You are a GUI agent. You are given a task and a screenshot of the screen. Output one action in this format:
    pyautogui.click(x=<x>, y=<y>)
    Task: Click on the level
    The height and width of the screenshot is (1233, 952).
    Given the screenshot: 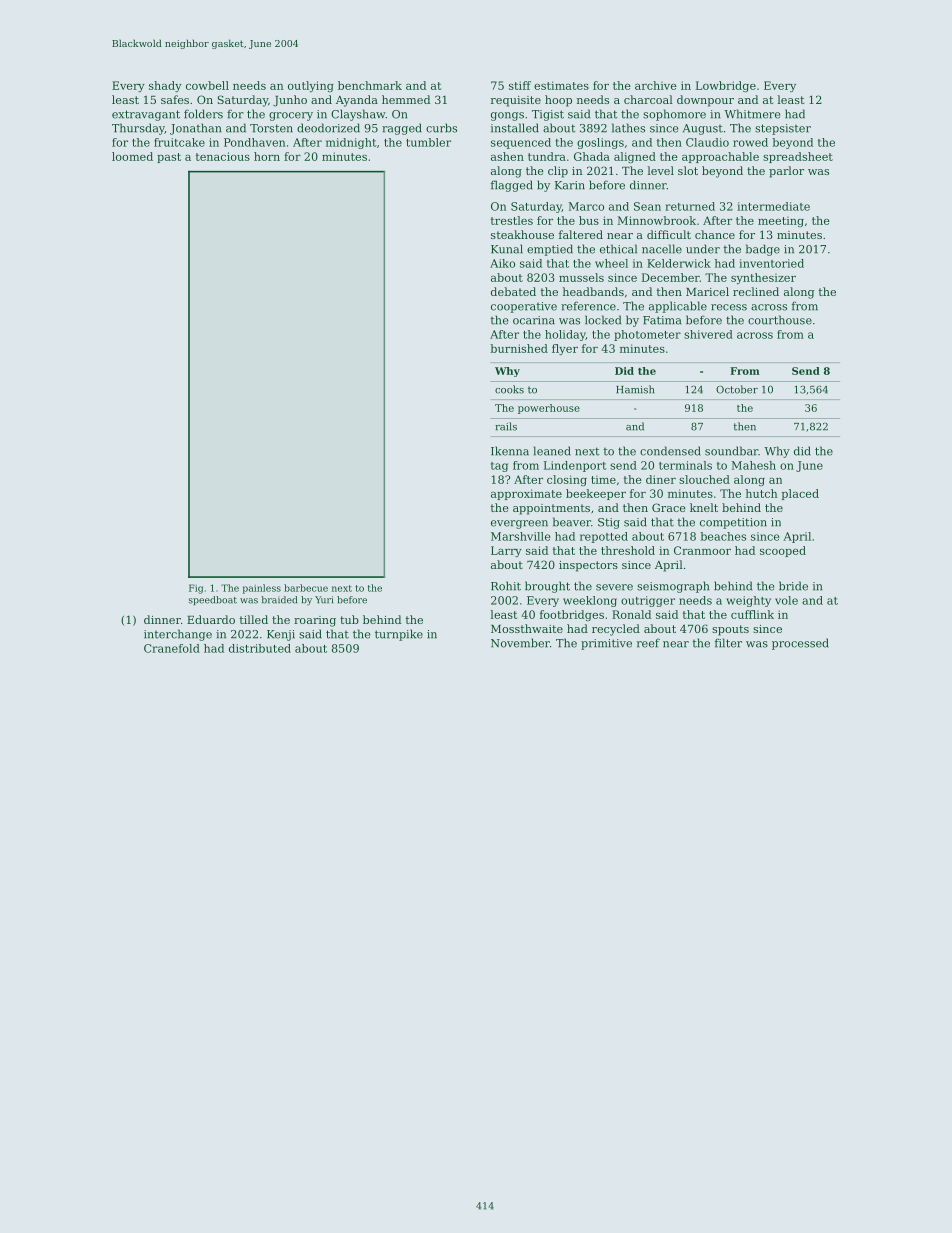 What is the action you would take?
    pyautogui.click(x=661, y=170)
